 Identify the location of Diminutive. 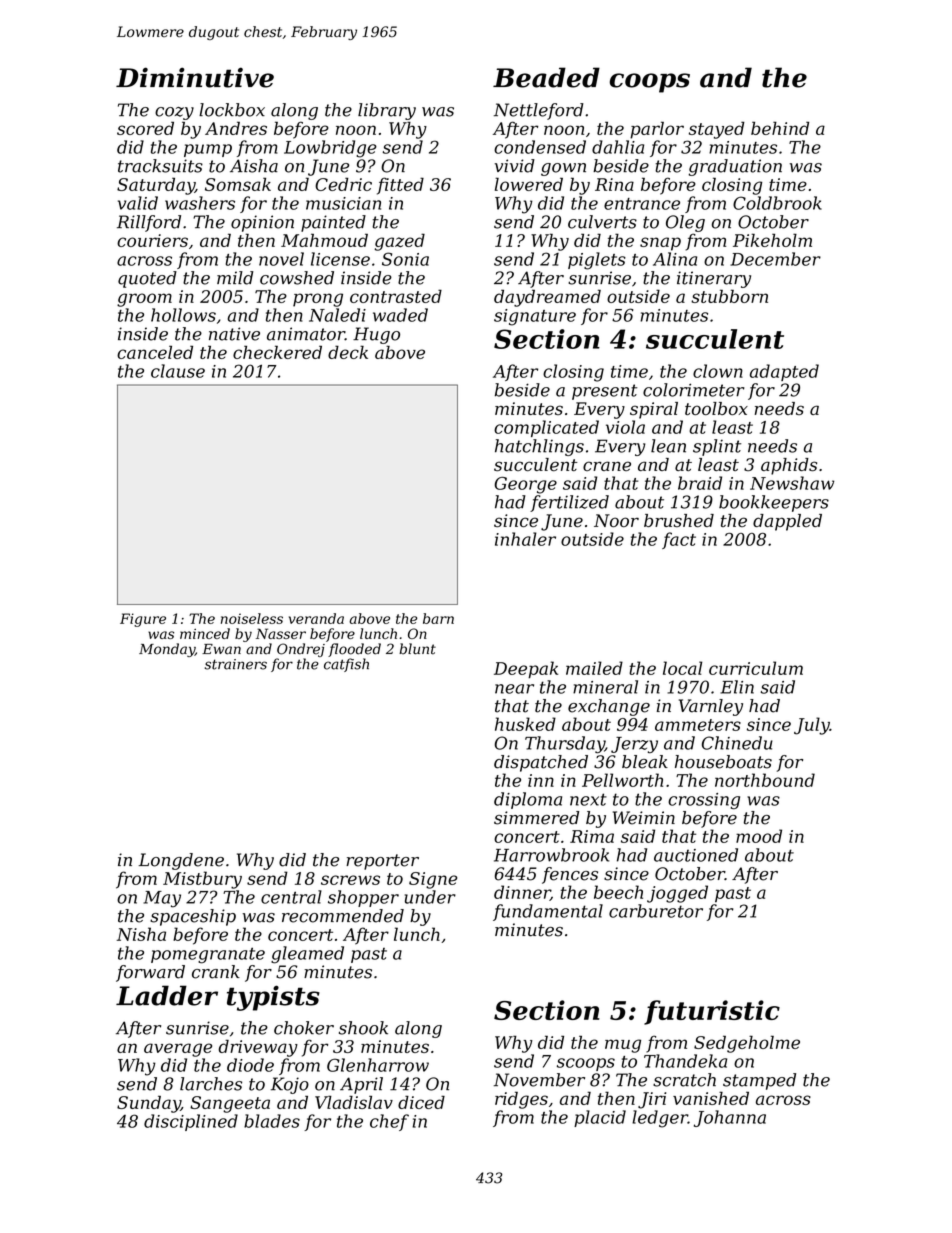
(195, 77).
